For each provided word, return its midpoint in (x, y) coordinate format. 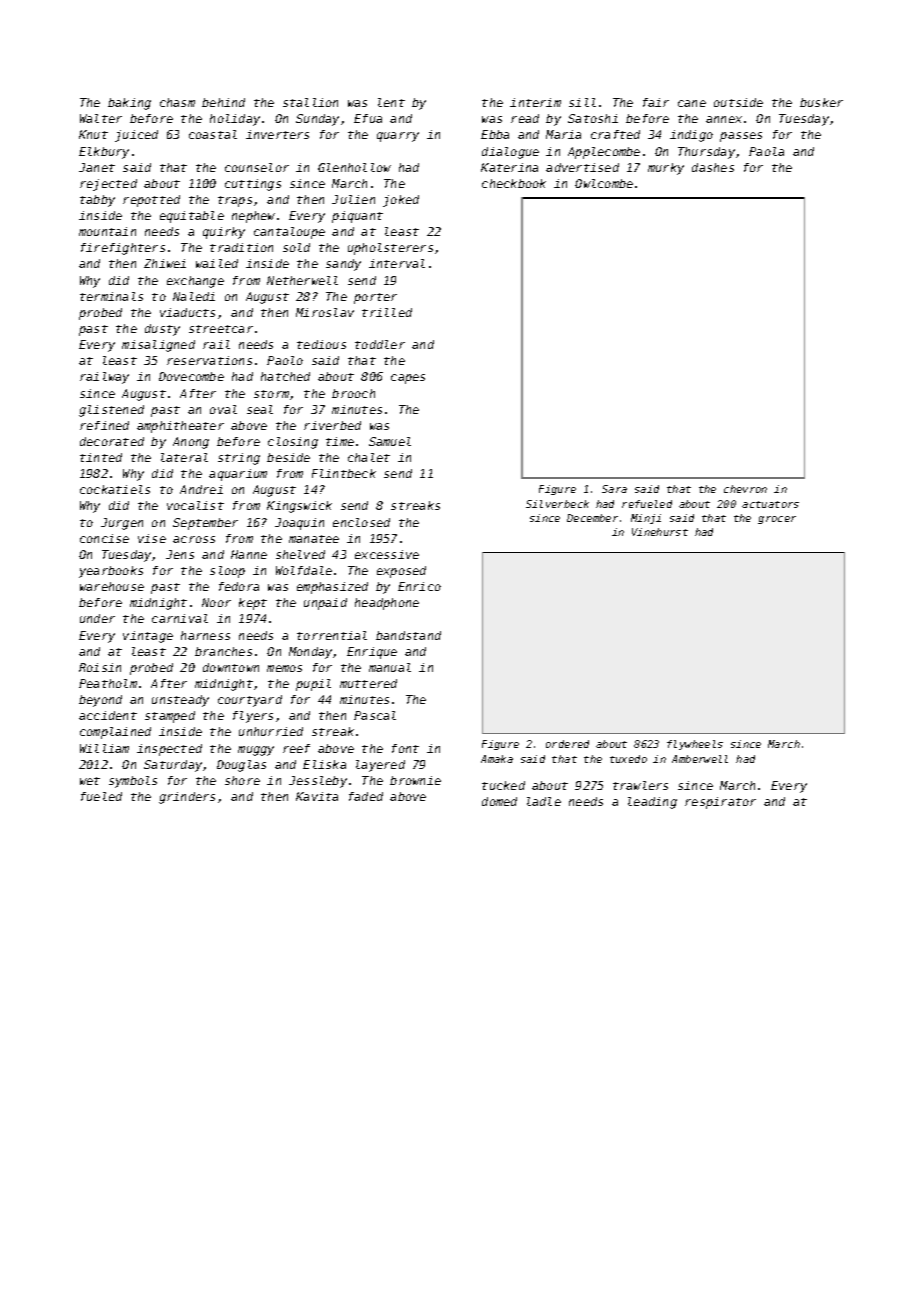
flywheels (695, 745)
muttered (368, 683)
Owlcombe (604, 183)
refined (104, 425)
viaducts (187, 312)
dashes (713, 167)
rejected (108, 185)
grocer (777, 520)
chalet (369, 457)
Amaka (497, 759)
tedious (321, 344)
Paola (766, 151)
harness (205, 635)
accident (108, 715)
